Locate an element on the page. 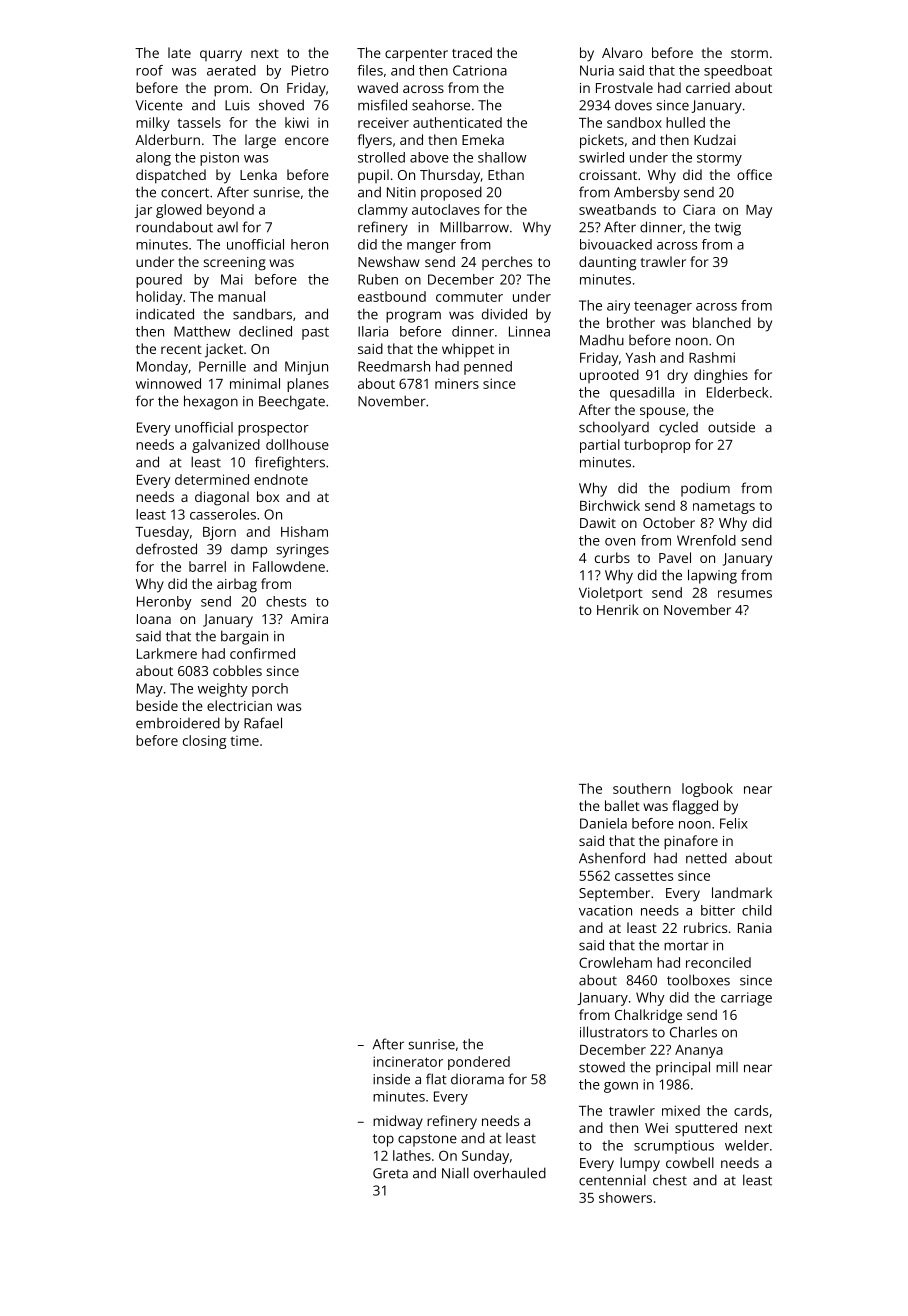 This document has height=1316, width=908. Alvaro is located at coordinates (622, 52).
